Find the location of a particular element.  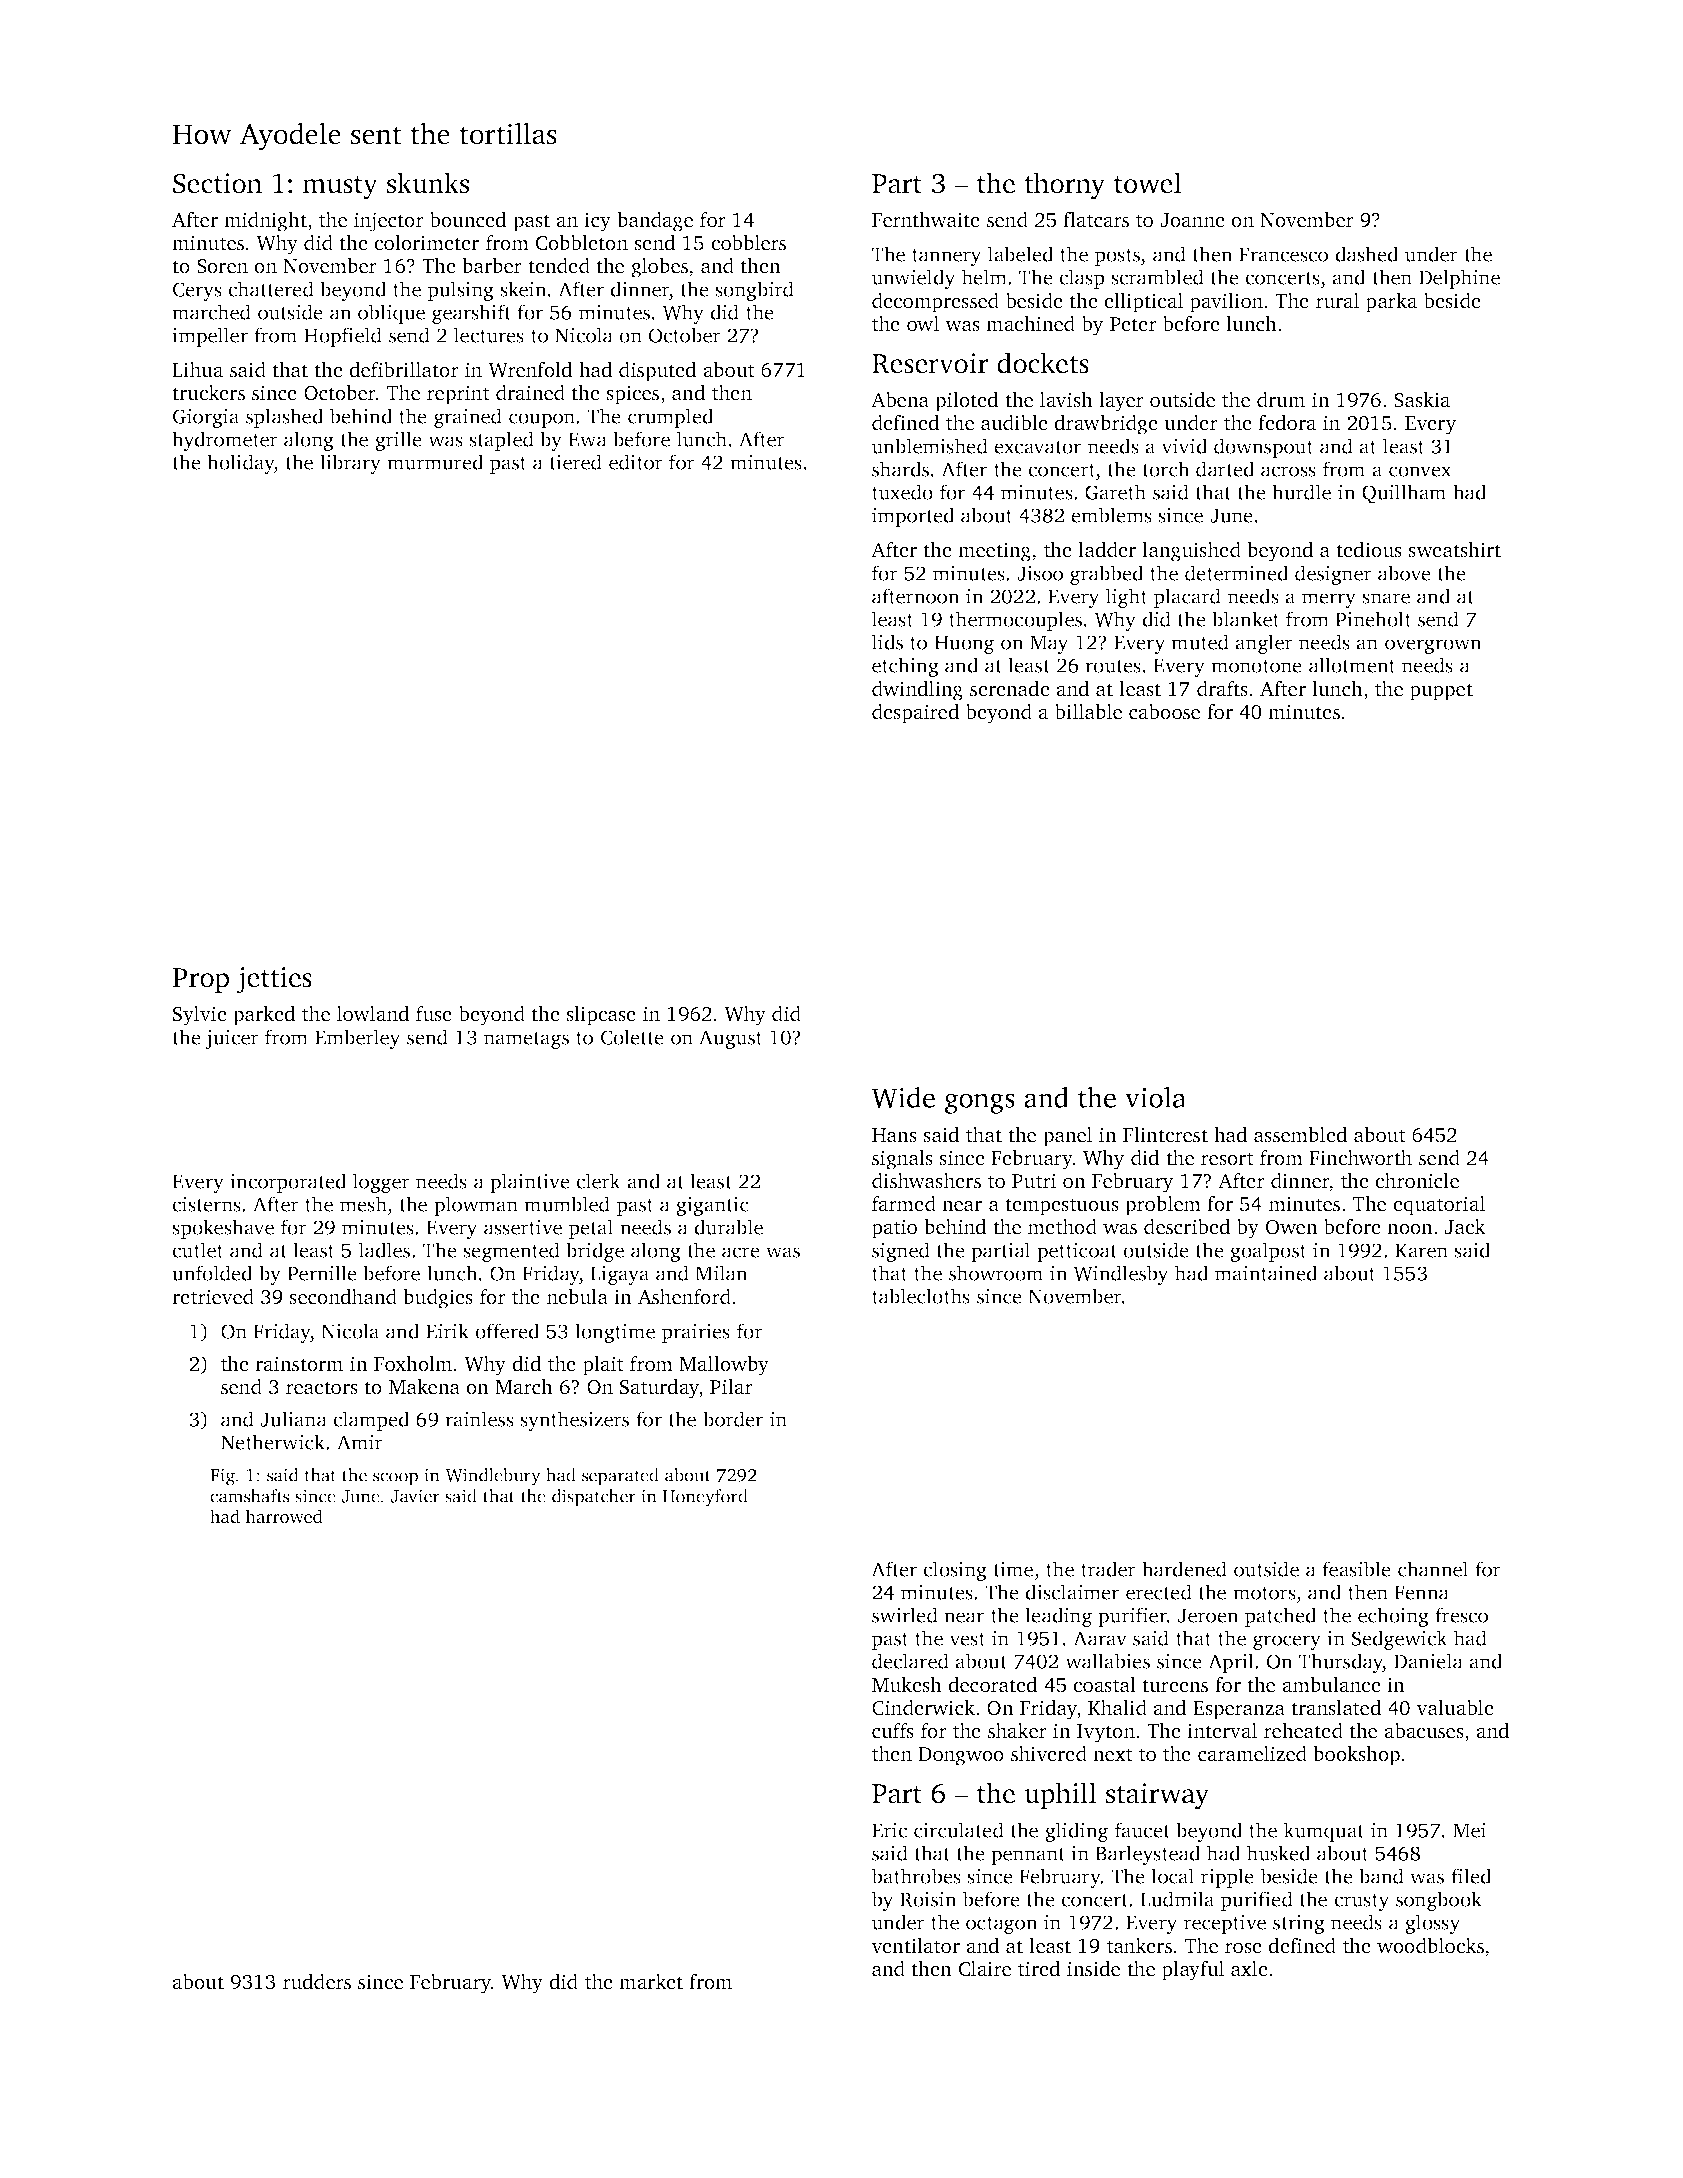

unfolded is located at coordinates (212, 1273).
